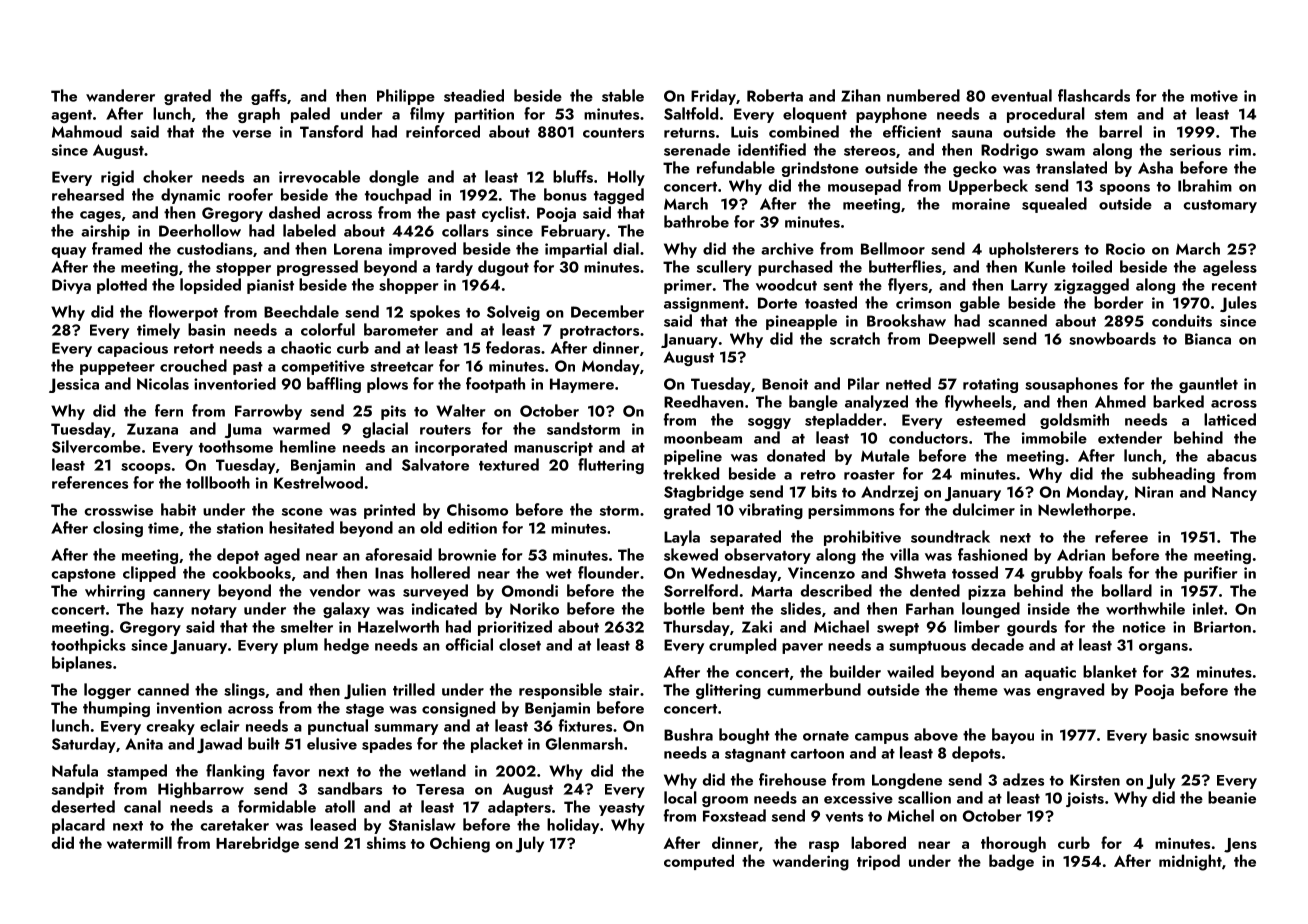 The image size is (1308, 924). I want to click on wanderer, so click(120, 95).
